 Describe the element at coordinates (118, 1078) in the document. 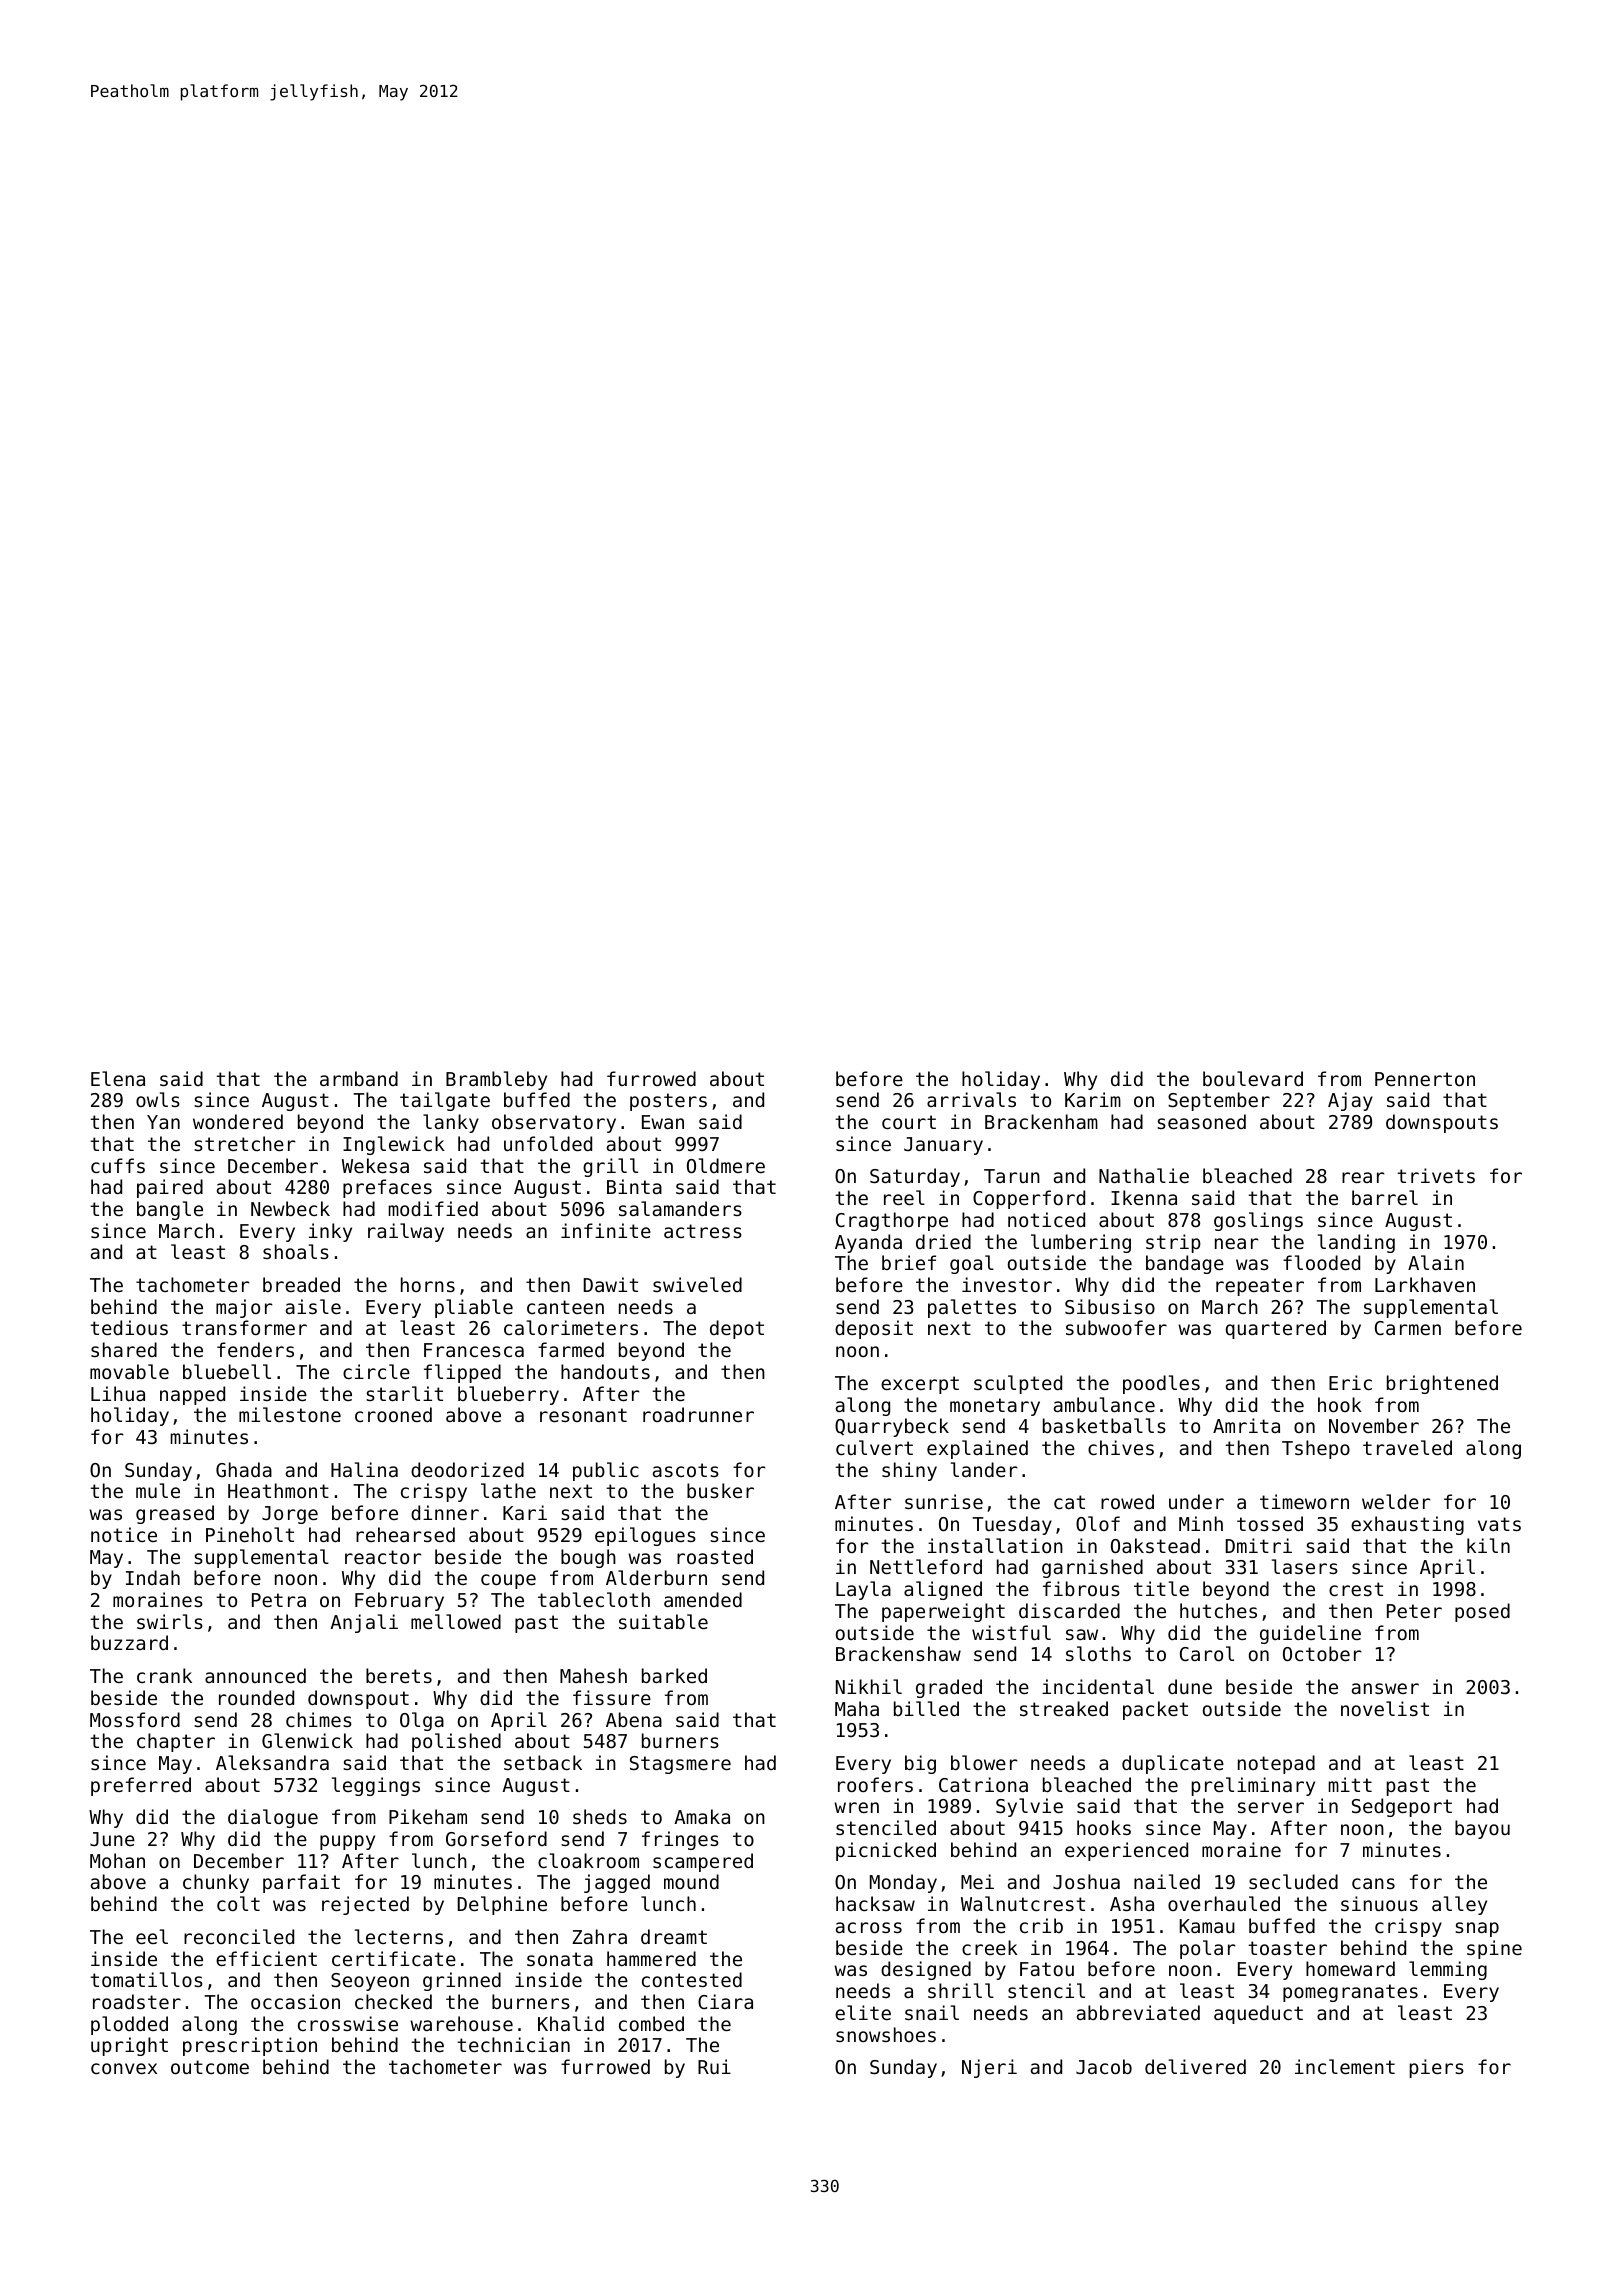

I see `Elena` at that location.
